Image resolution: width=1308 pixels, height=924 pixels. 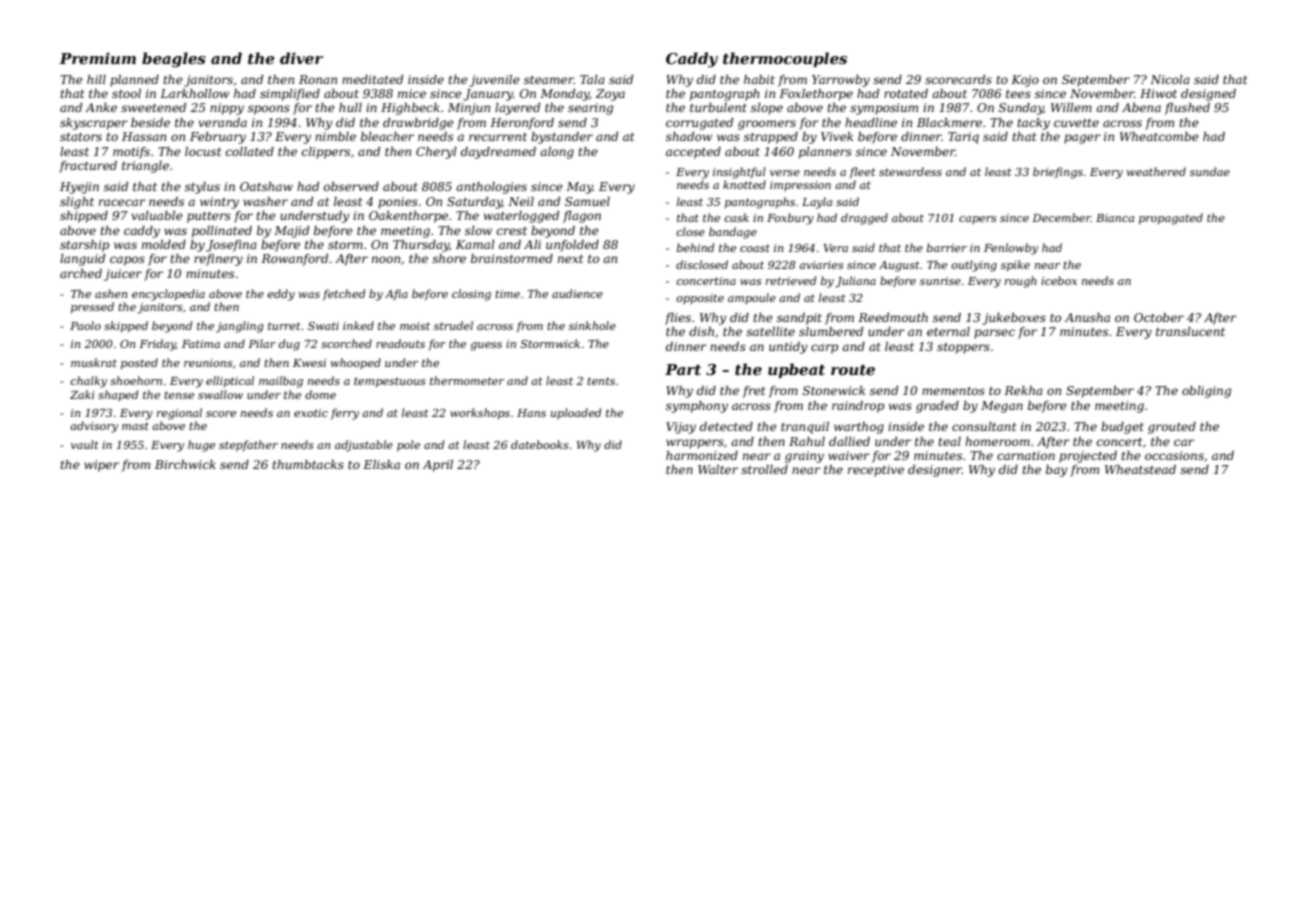 I want to click on Premium, so click(x=97, y=58).
